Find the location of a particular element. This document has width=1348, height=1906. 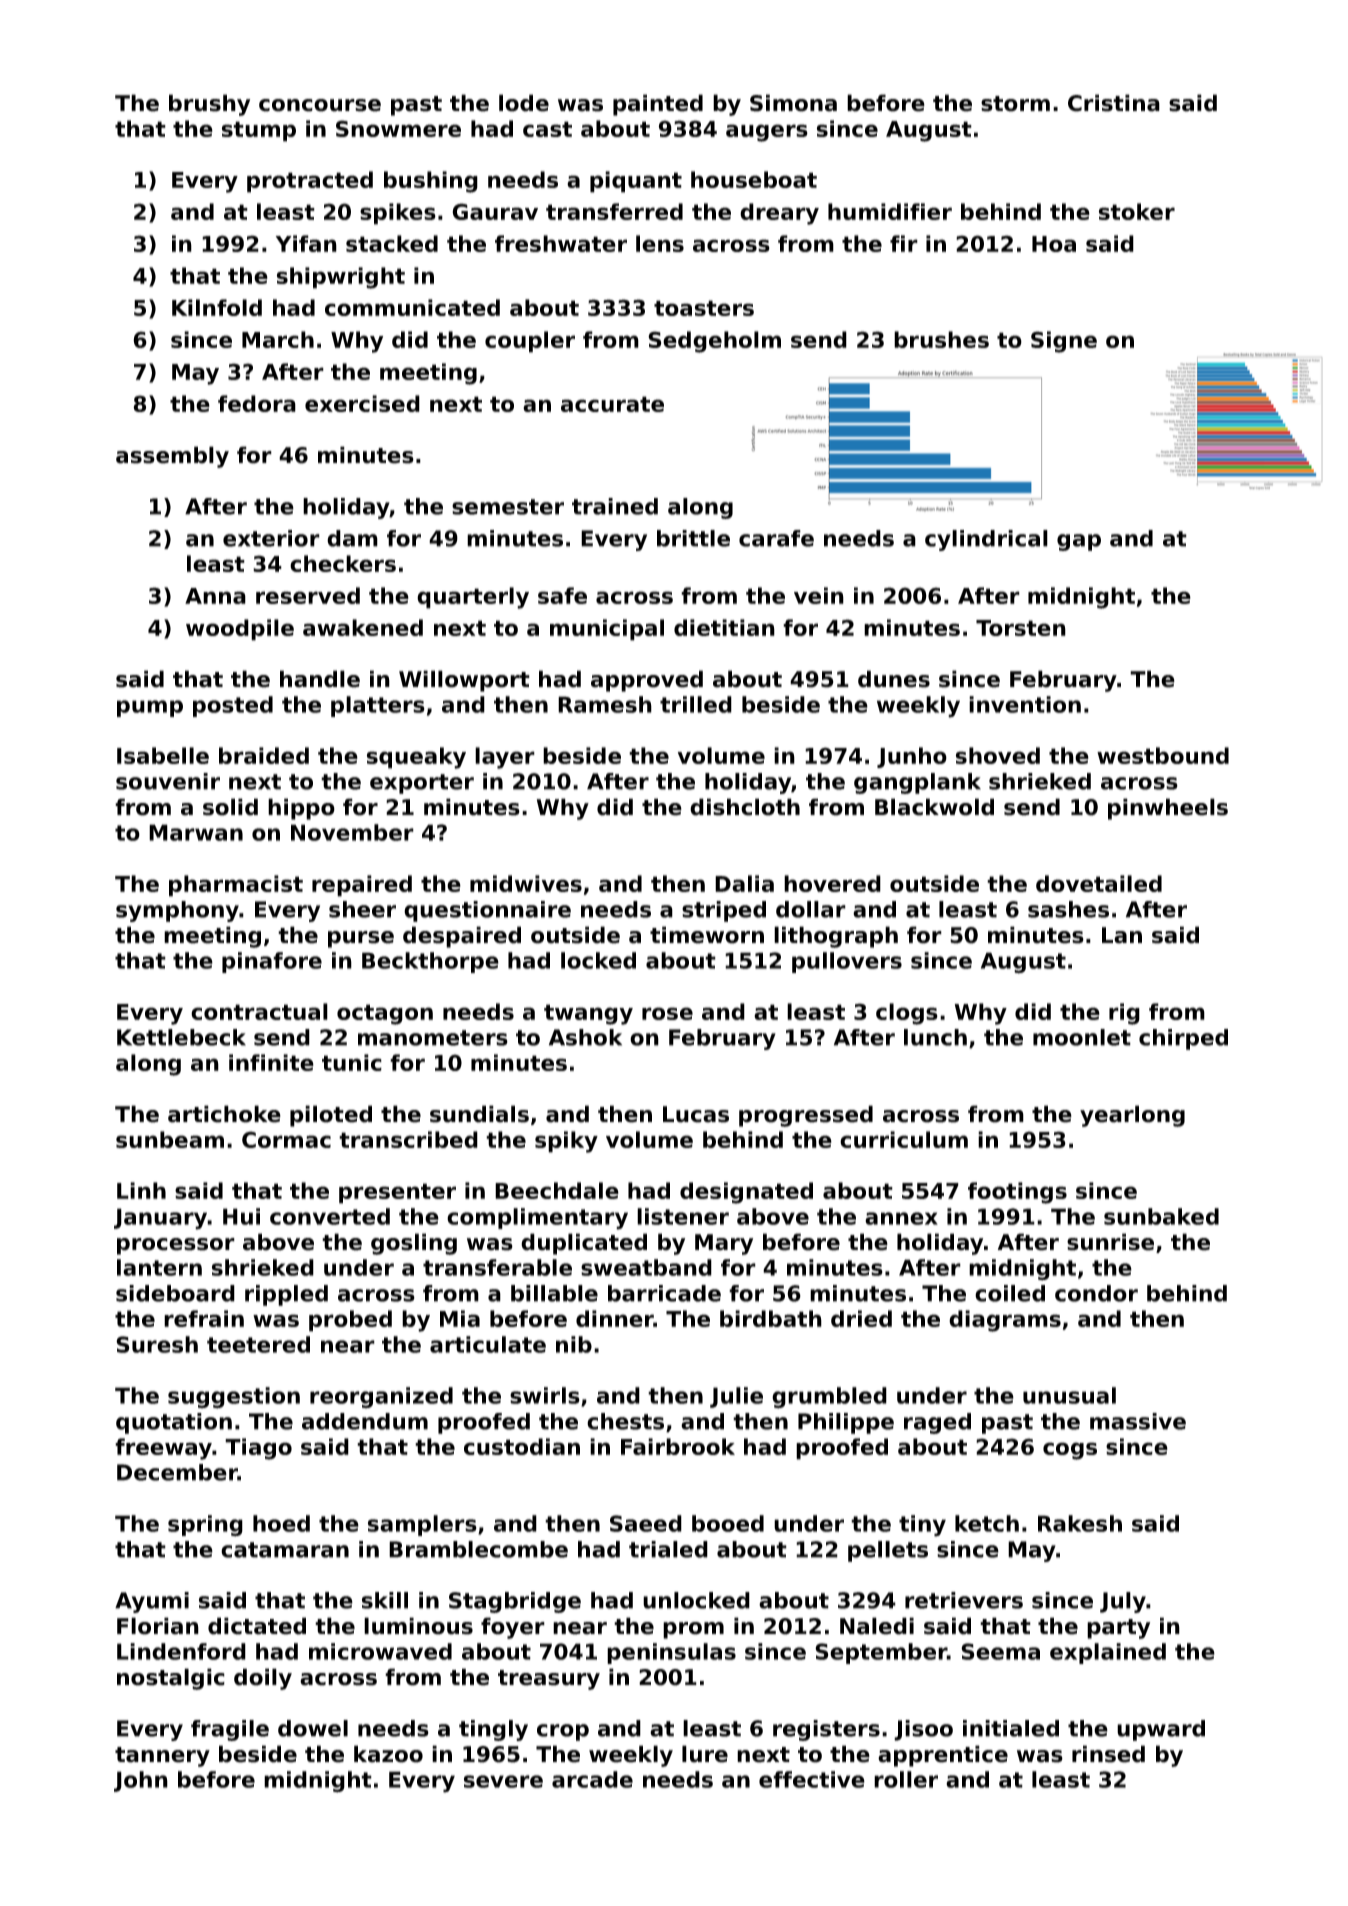

barricade is located at coordinates (664, 1293).
